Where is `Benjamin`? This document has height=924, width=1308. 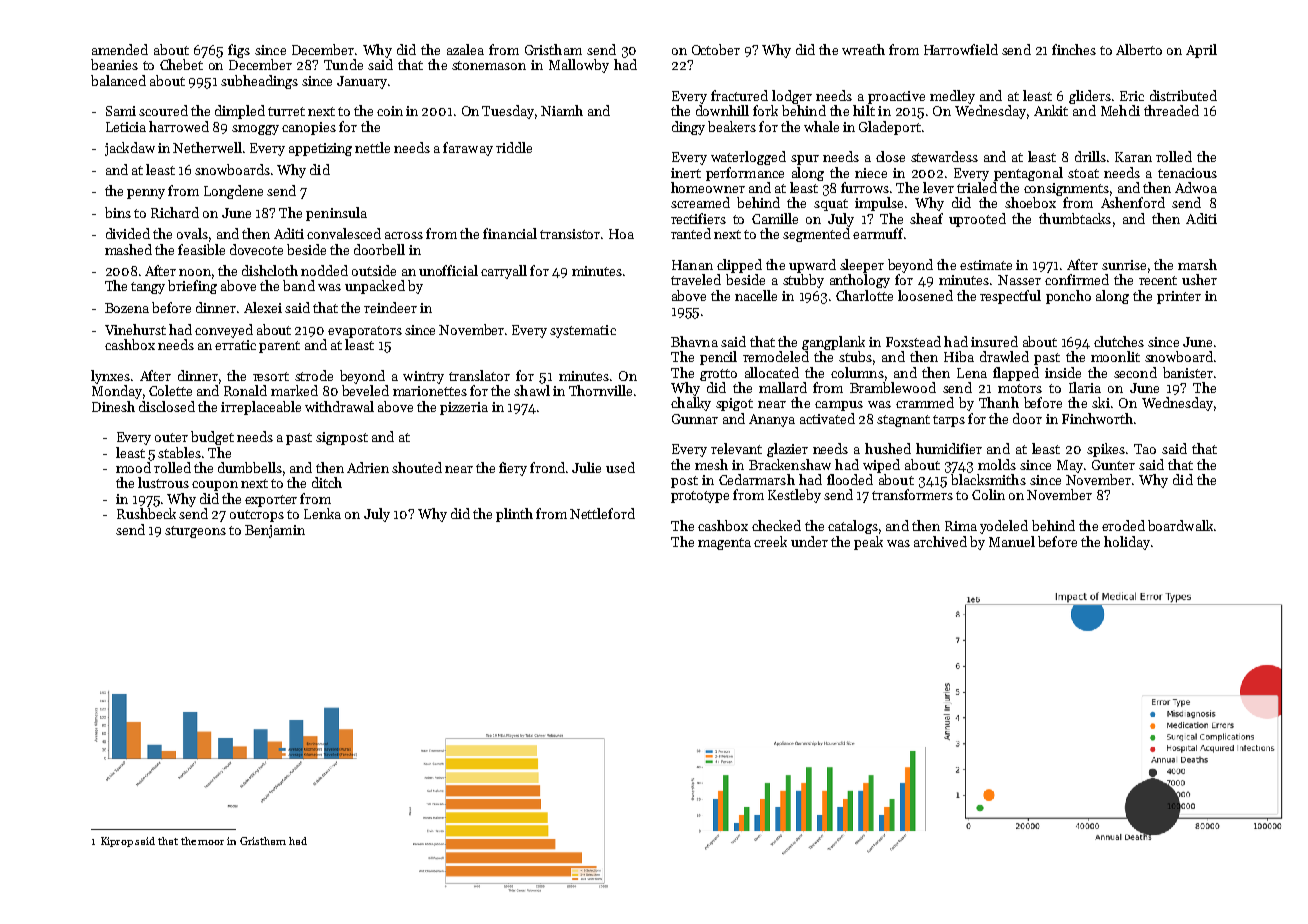 Benjamin is located at coordinates (275, 531).
